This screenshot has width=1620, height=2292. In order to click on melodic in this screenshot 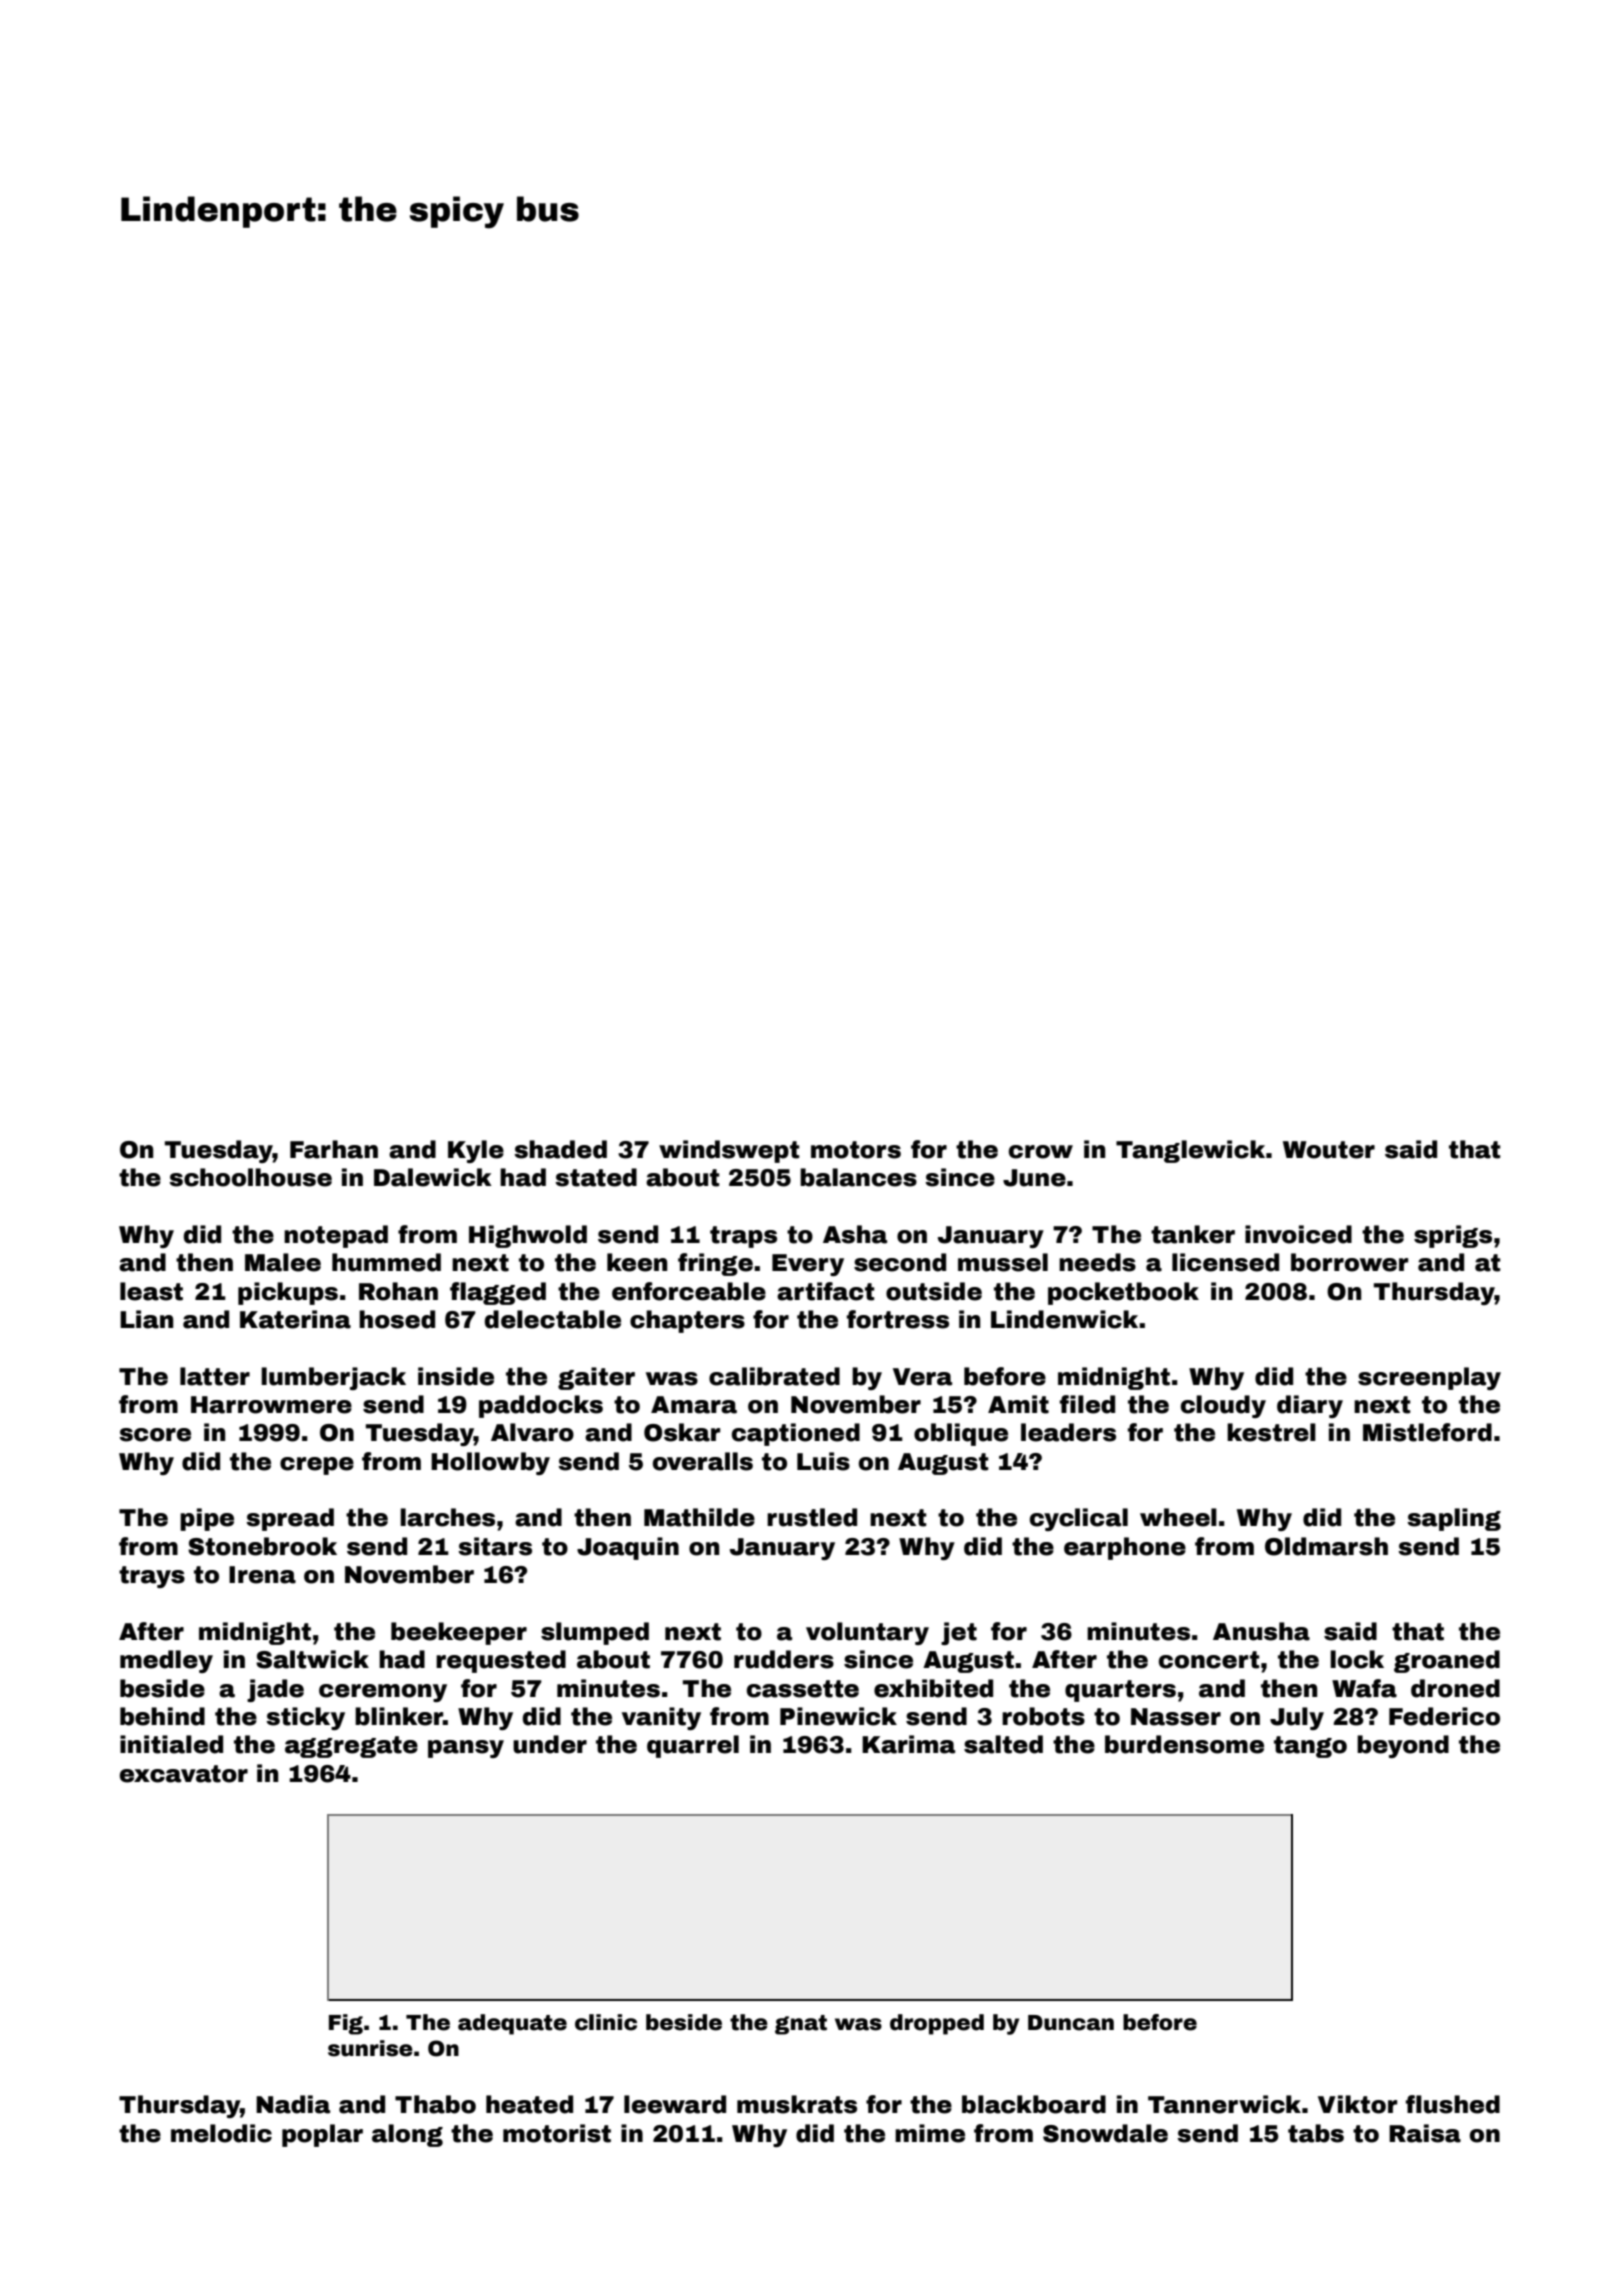, I will do `click(221, 2133)`.
